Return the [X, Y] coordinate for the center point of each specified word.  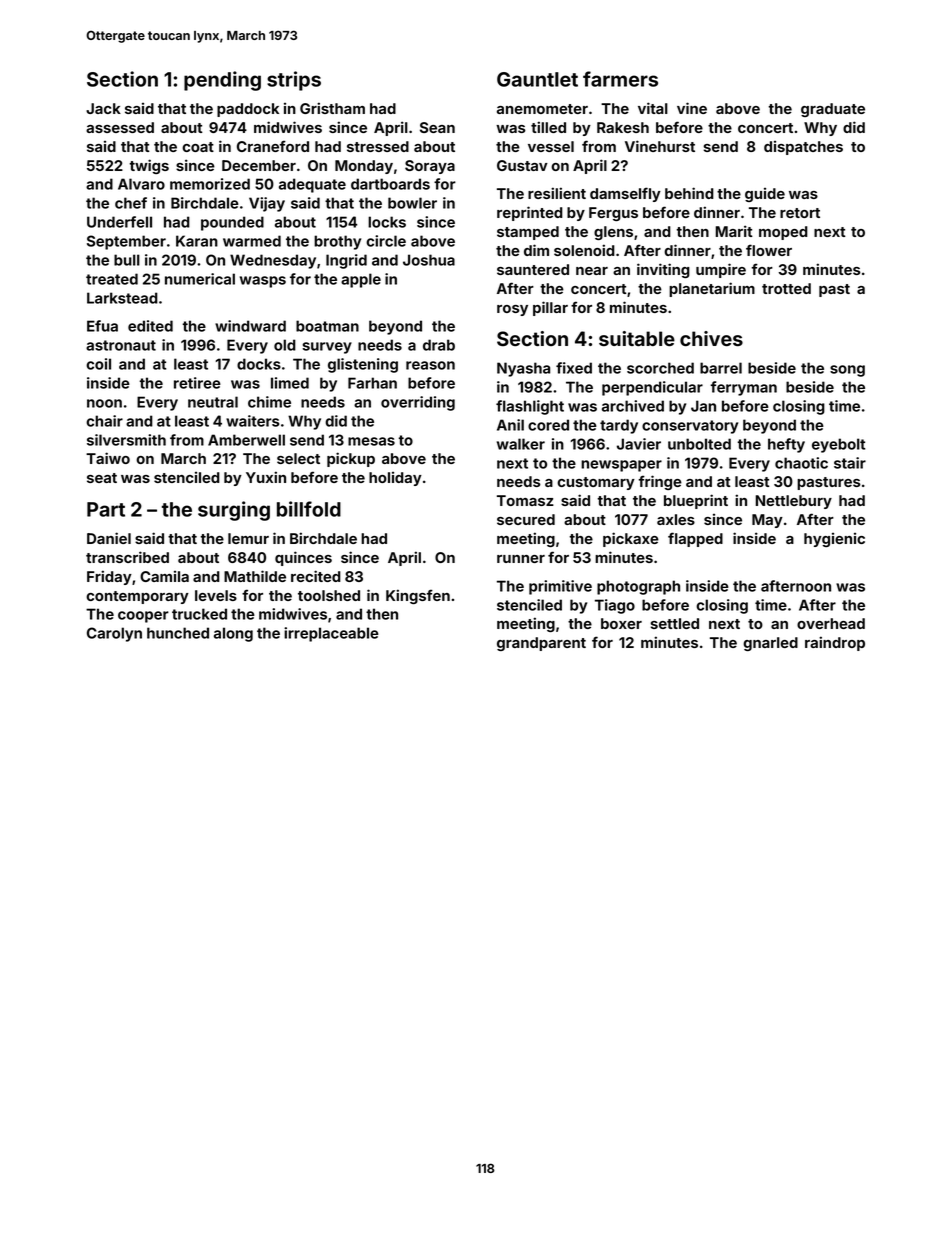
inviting [663, 270]
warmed [252, 241]
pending [222, 81]
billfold [309, 509]
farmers [620, 79]
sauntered [533, 269]
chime [269, 402]
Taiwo [108, 458]
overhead [831, 623]
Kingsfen [418, 596]
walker [521, 444]
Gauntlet [537, 79]
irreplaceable [331, 634]
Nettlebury [793, 502]
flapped [695, 539]
